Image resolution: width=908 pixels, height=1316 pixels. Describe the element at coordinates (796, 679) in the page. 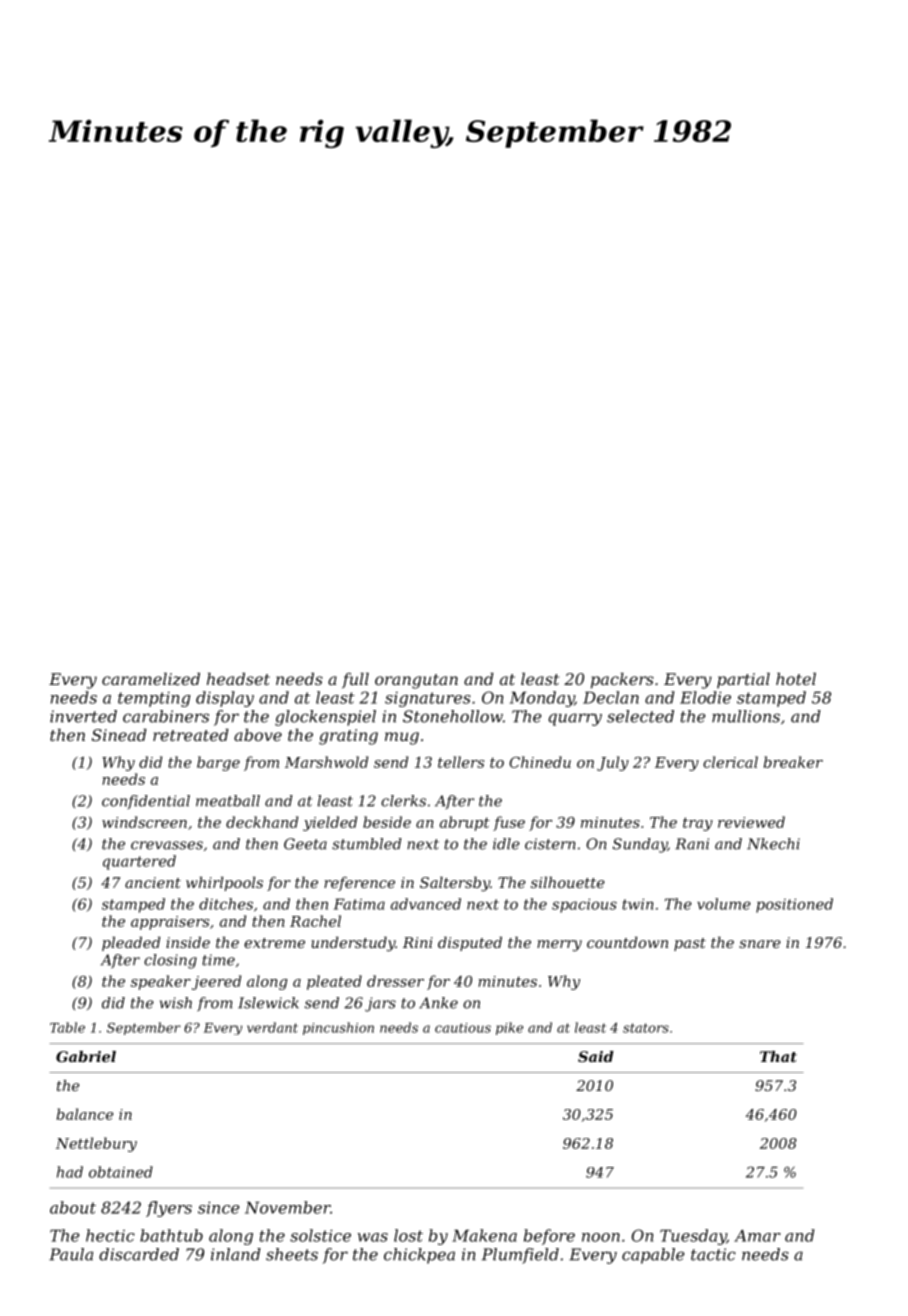

I see `hotel` at that location.
